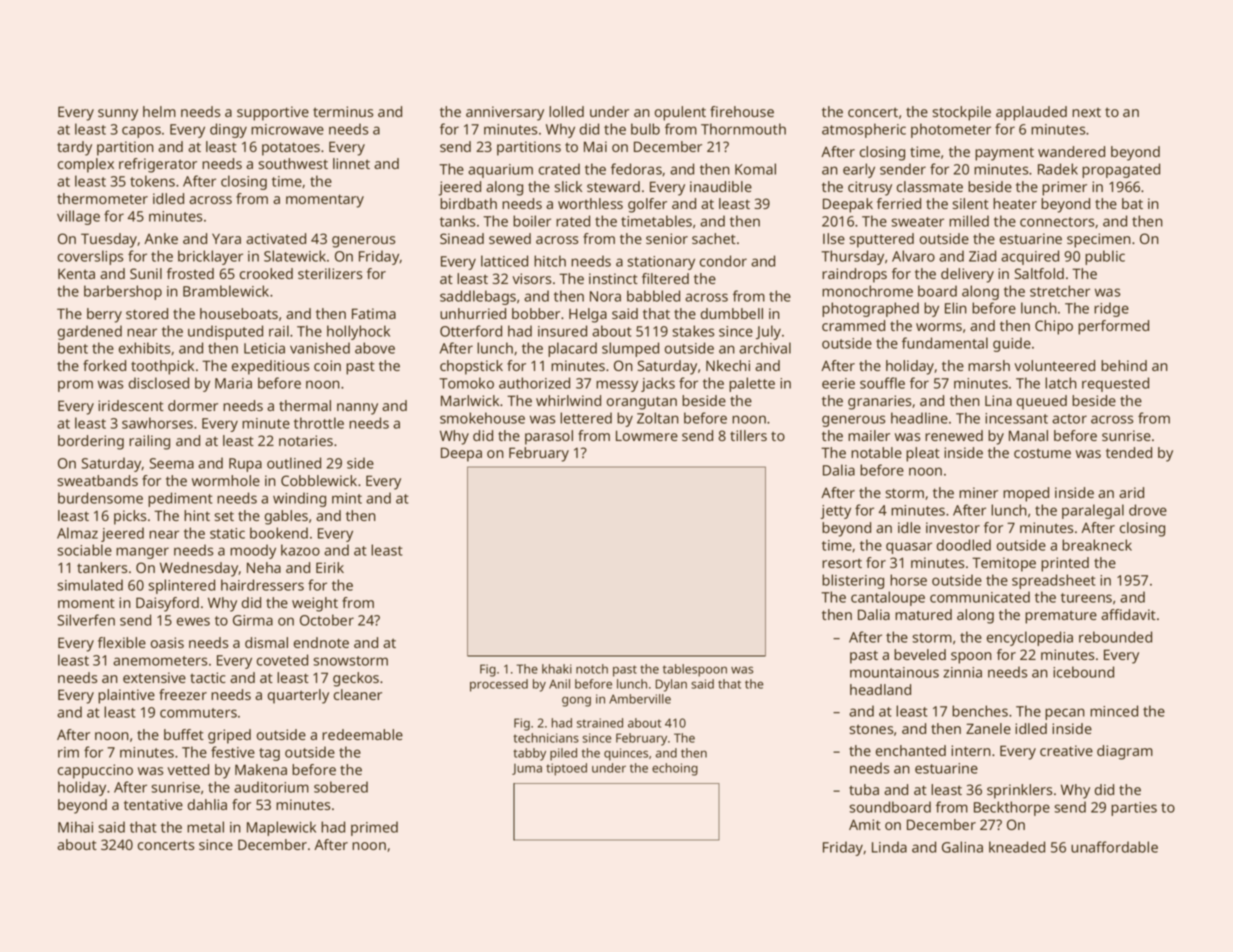 The width and height of the page is (1233, 952). What do you see at coordinates (1019, 791) in the page?
I see `sprinklers` at bounding box center [1019, 791].
